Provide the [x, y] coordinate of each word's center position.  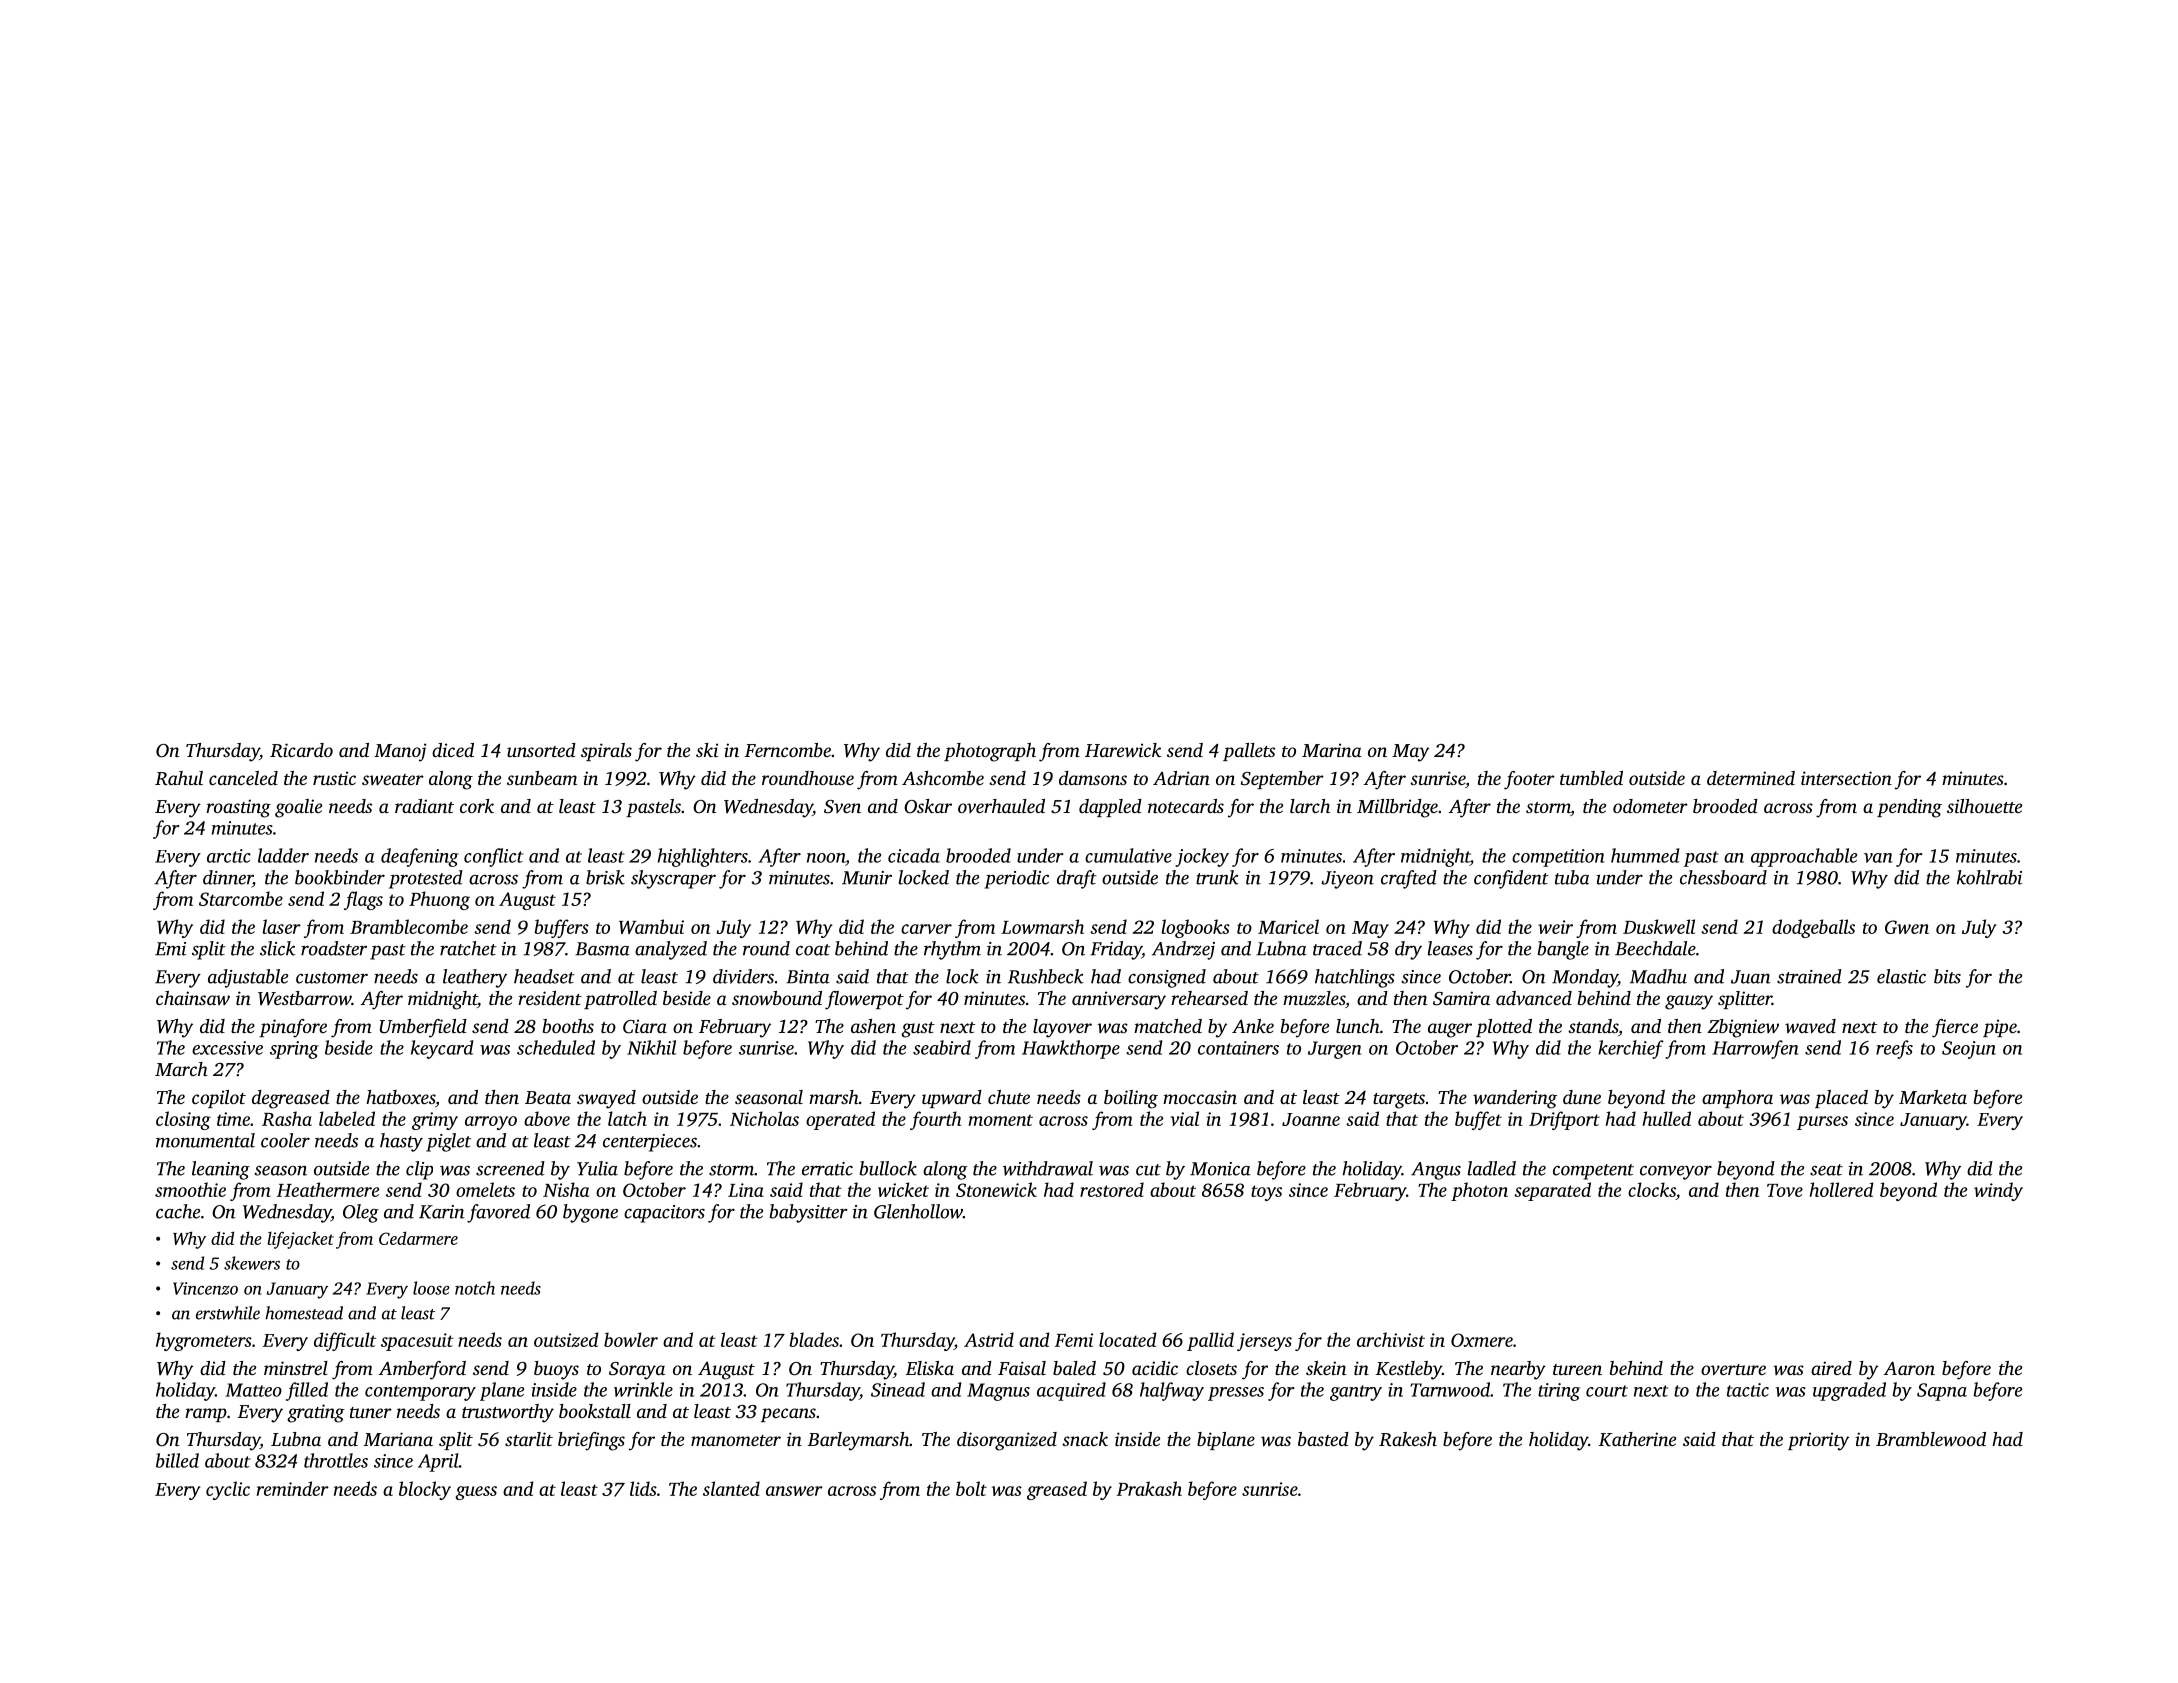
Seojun [1969, 1050]
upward [952, 1099]
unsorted [541, 750]
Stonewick [996, 1189]
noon [826, 858]
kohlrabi [1989, 877]
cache [178, 1211]
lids [643, 1488]
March [181, 1069]
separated [1552, 1191]
